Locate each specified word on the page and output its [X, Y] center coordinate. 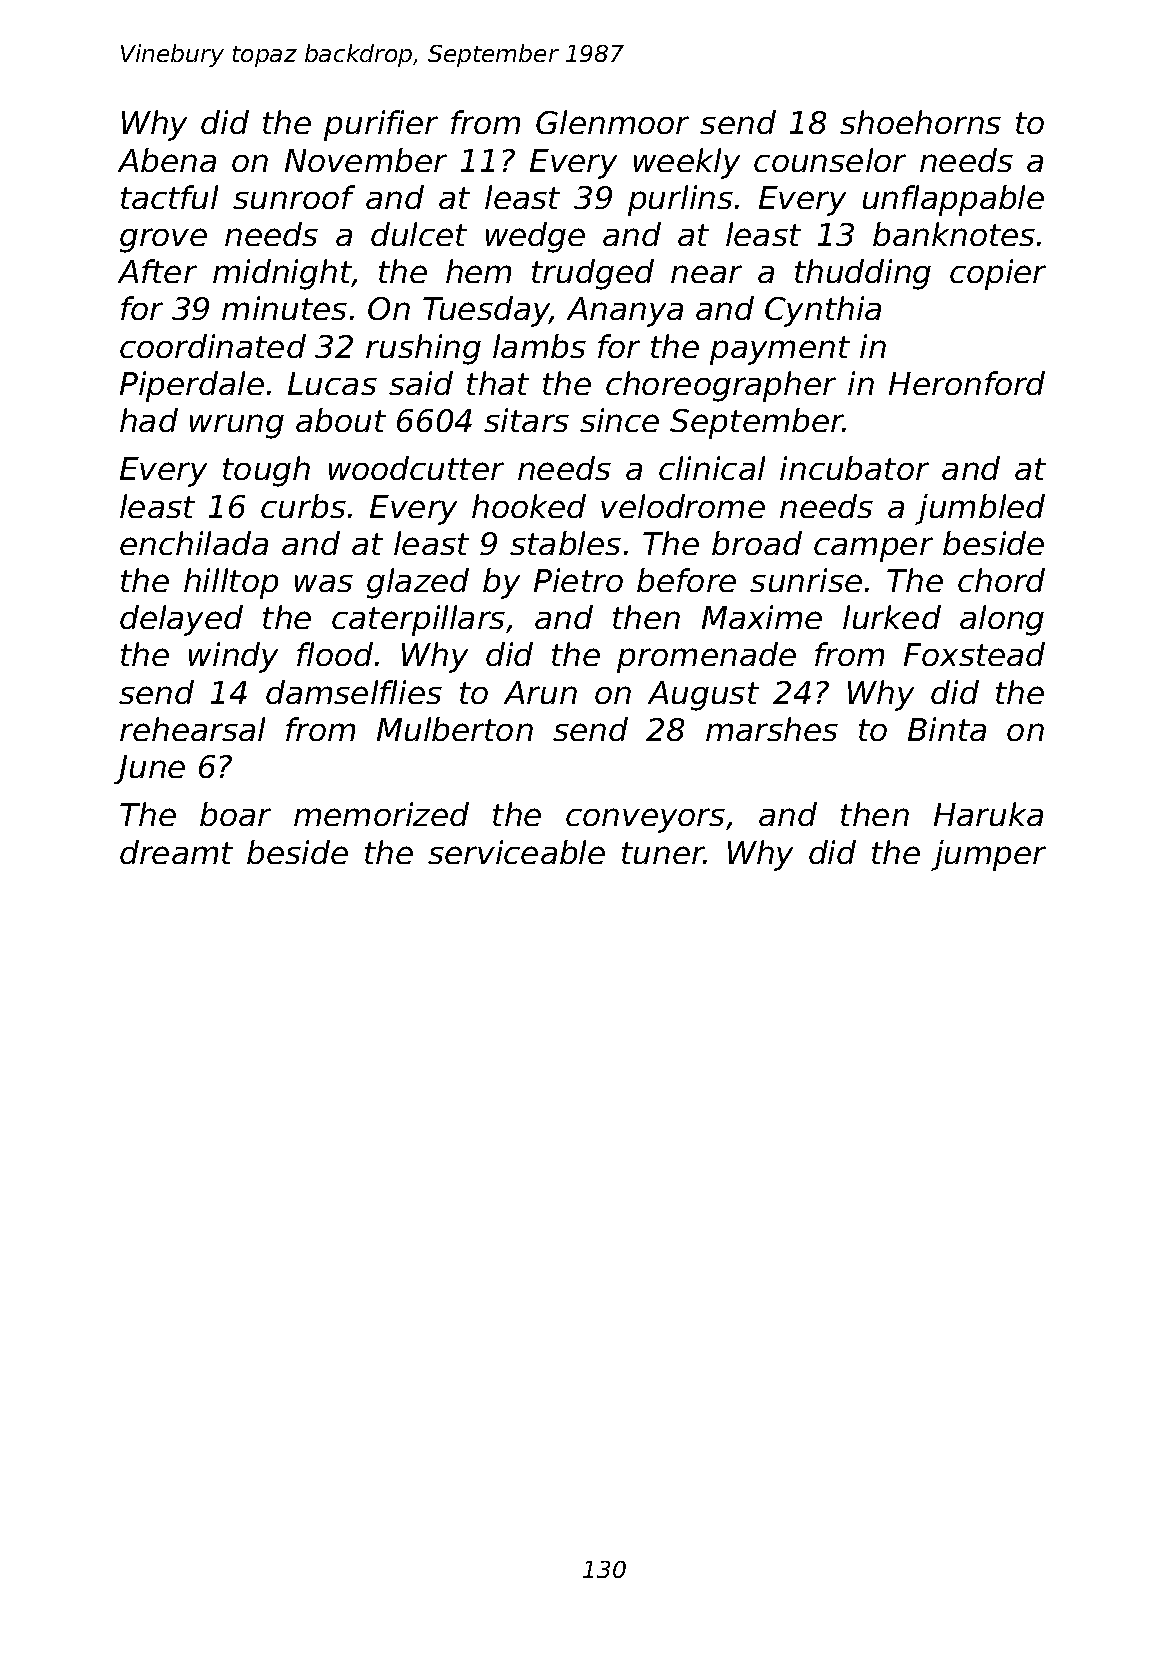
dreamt [176, 852]
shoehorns [920, 122]
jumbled [980, 509]
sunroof [294, 197]
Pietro [578, 580]
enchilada [194, 543]
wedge [535, 237]
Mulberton [455, 729]
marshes [772, 729]
